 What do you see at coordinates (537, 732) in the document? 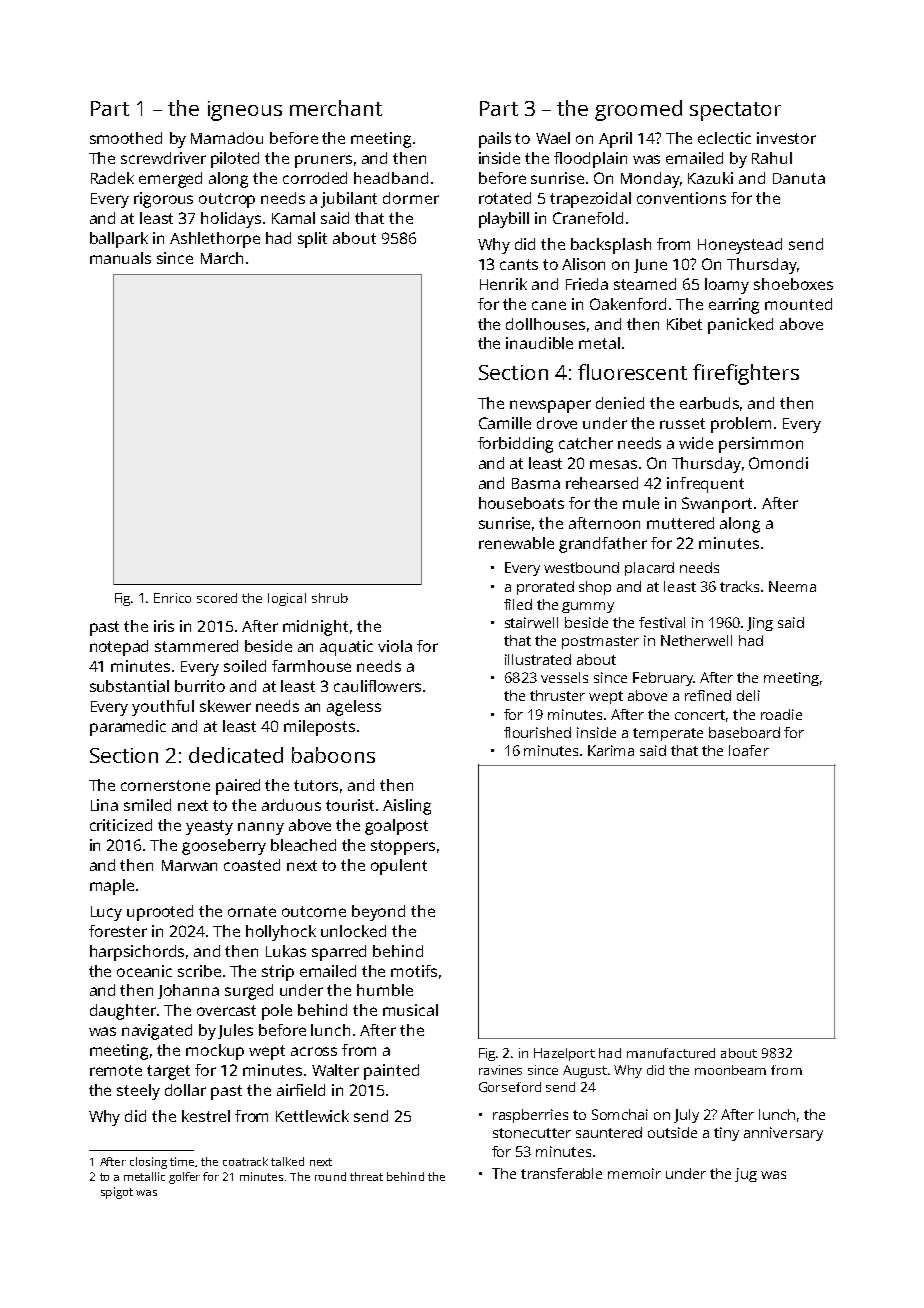
I see `flourished` at bounding box center [537, 732].
